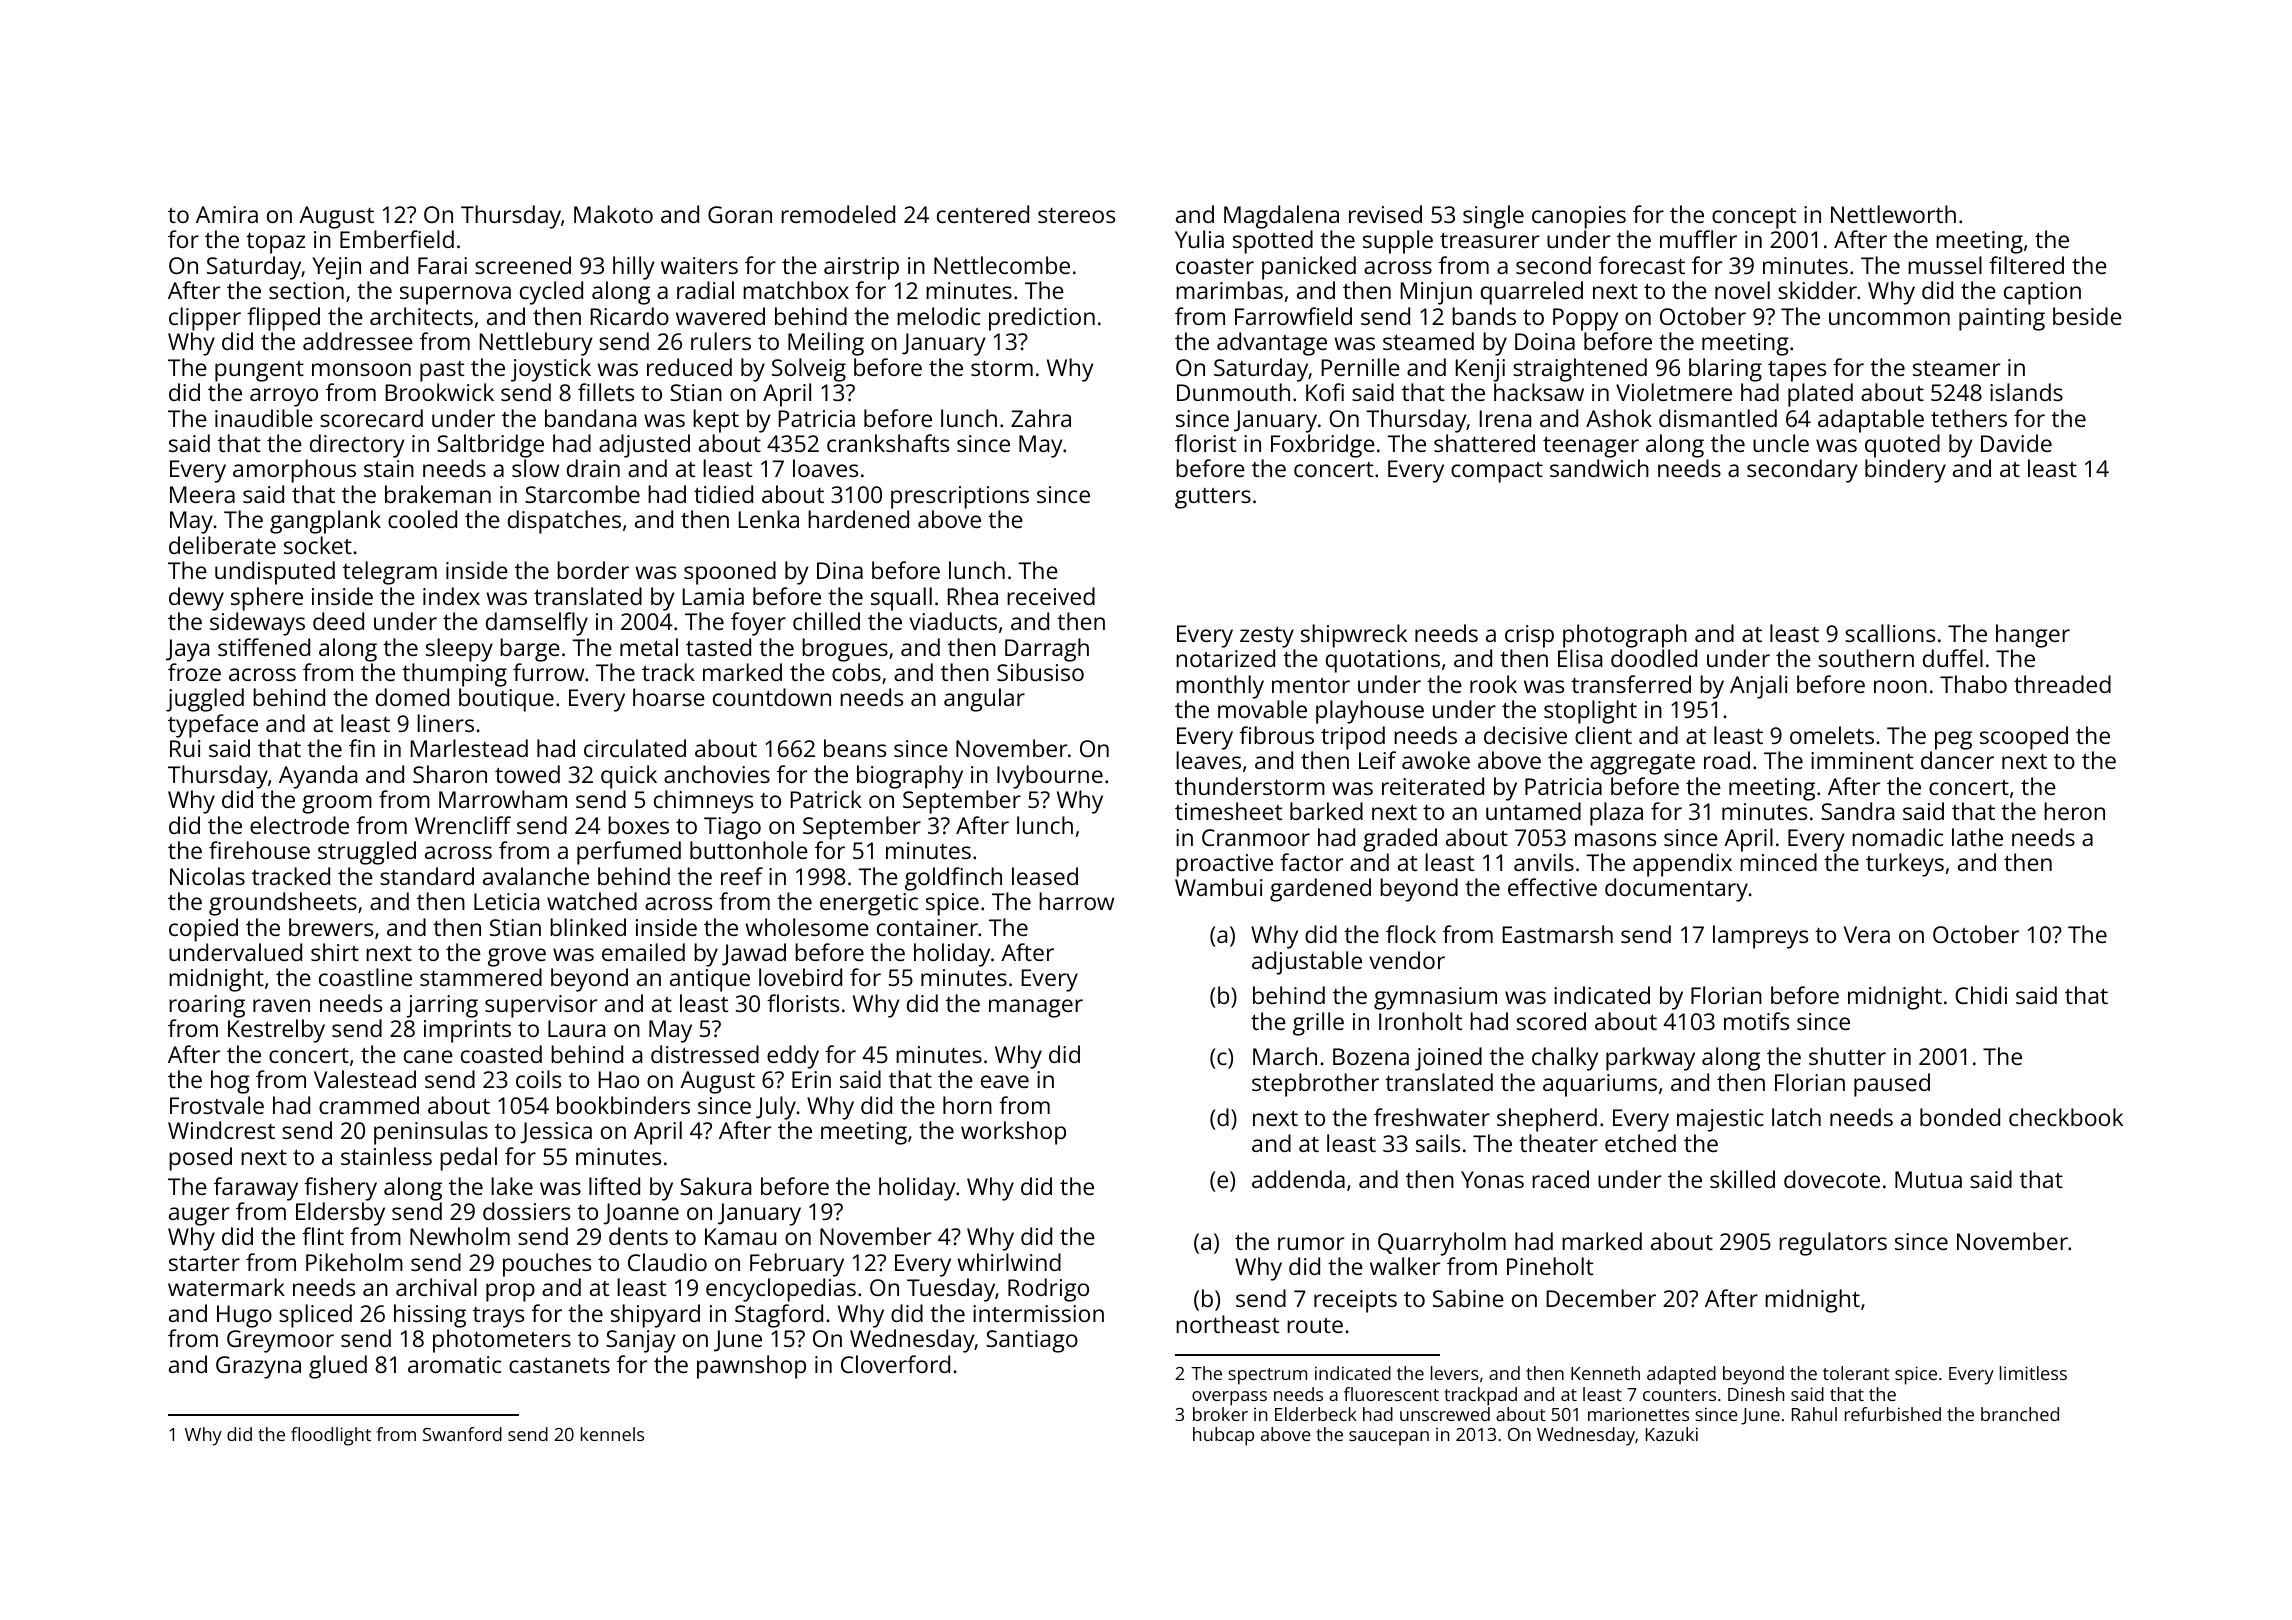  I want to click on Mutua, so click(1928, 1179).
